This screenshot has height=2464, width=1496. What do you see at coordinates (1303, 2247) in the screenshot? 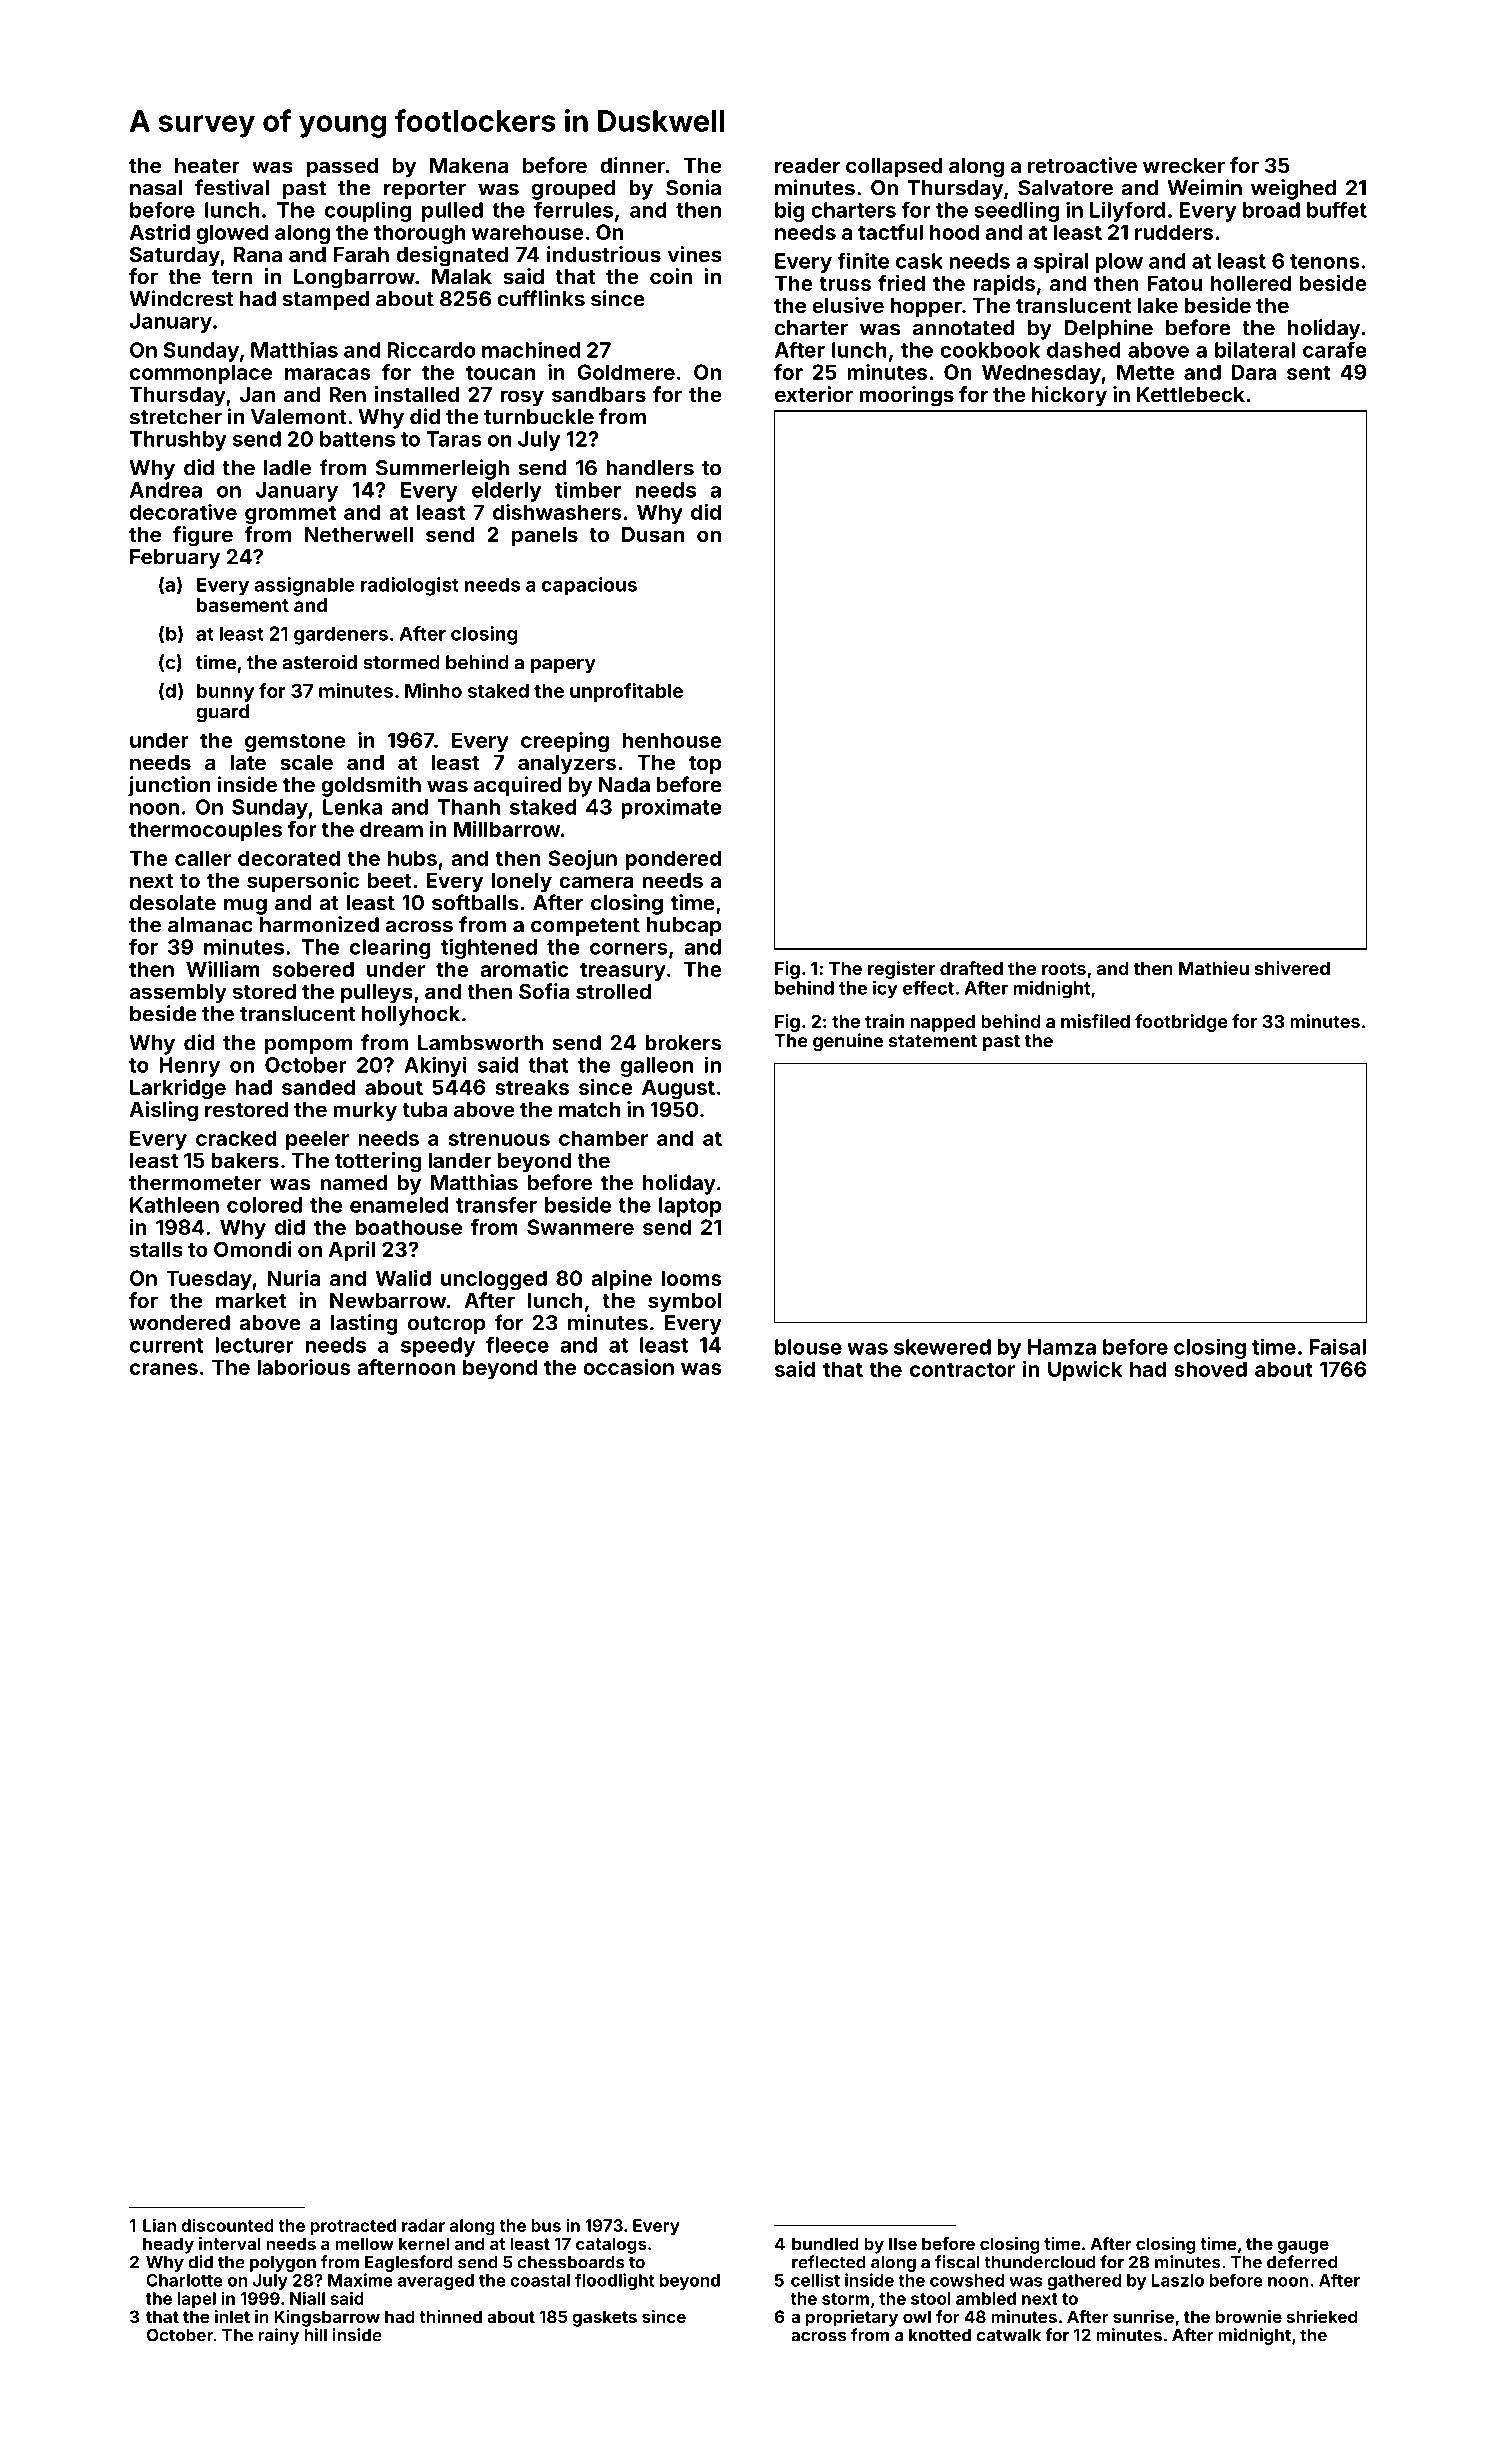
I see `gauge` at bounding box center [1303, 2247].
